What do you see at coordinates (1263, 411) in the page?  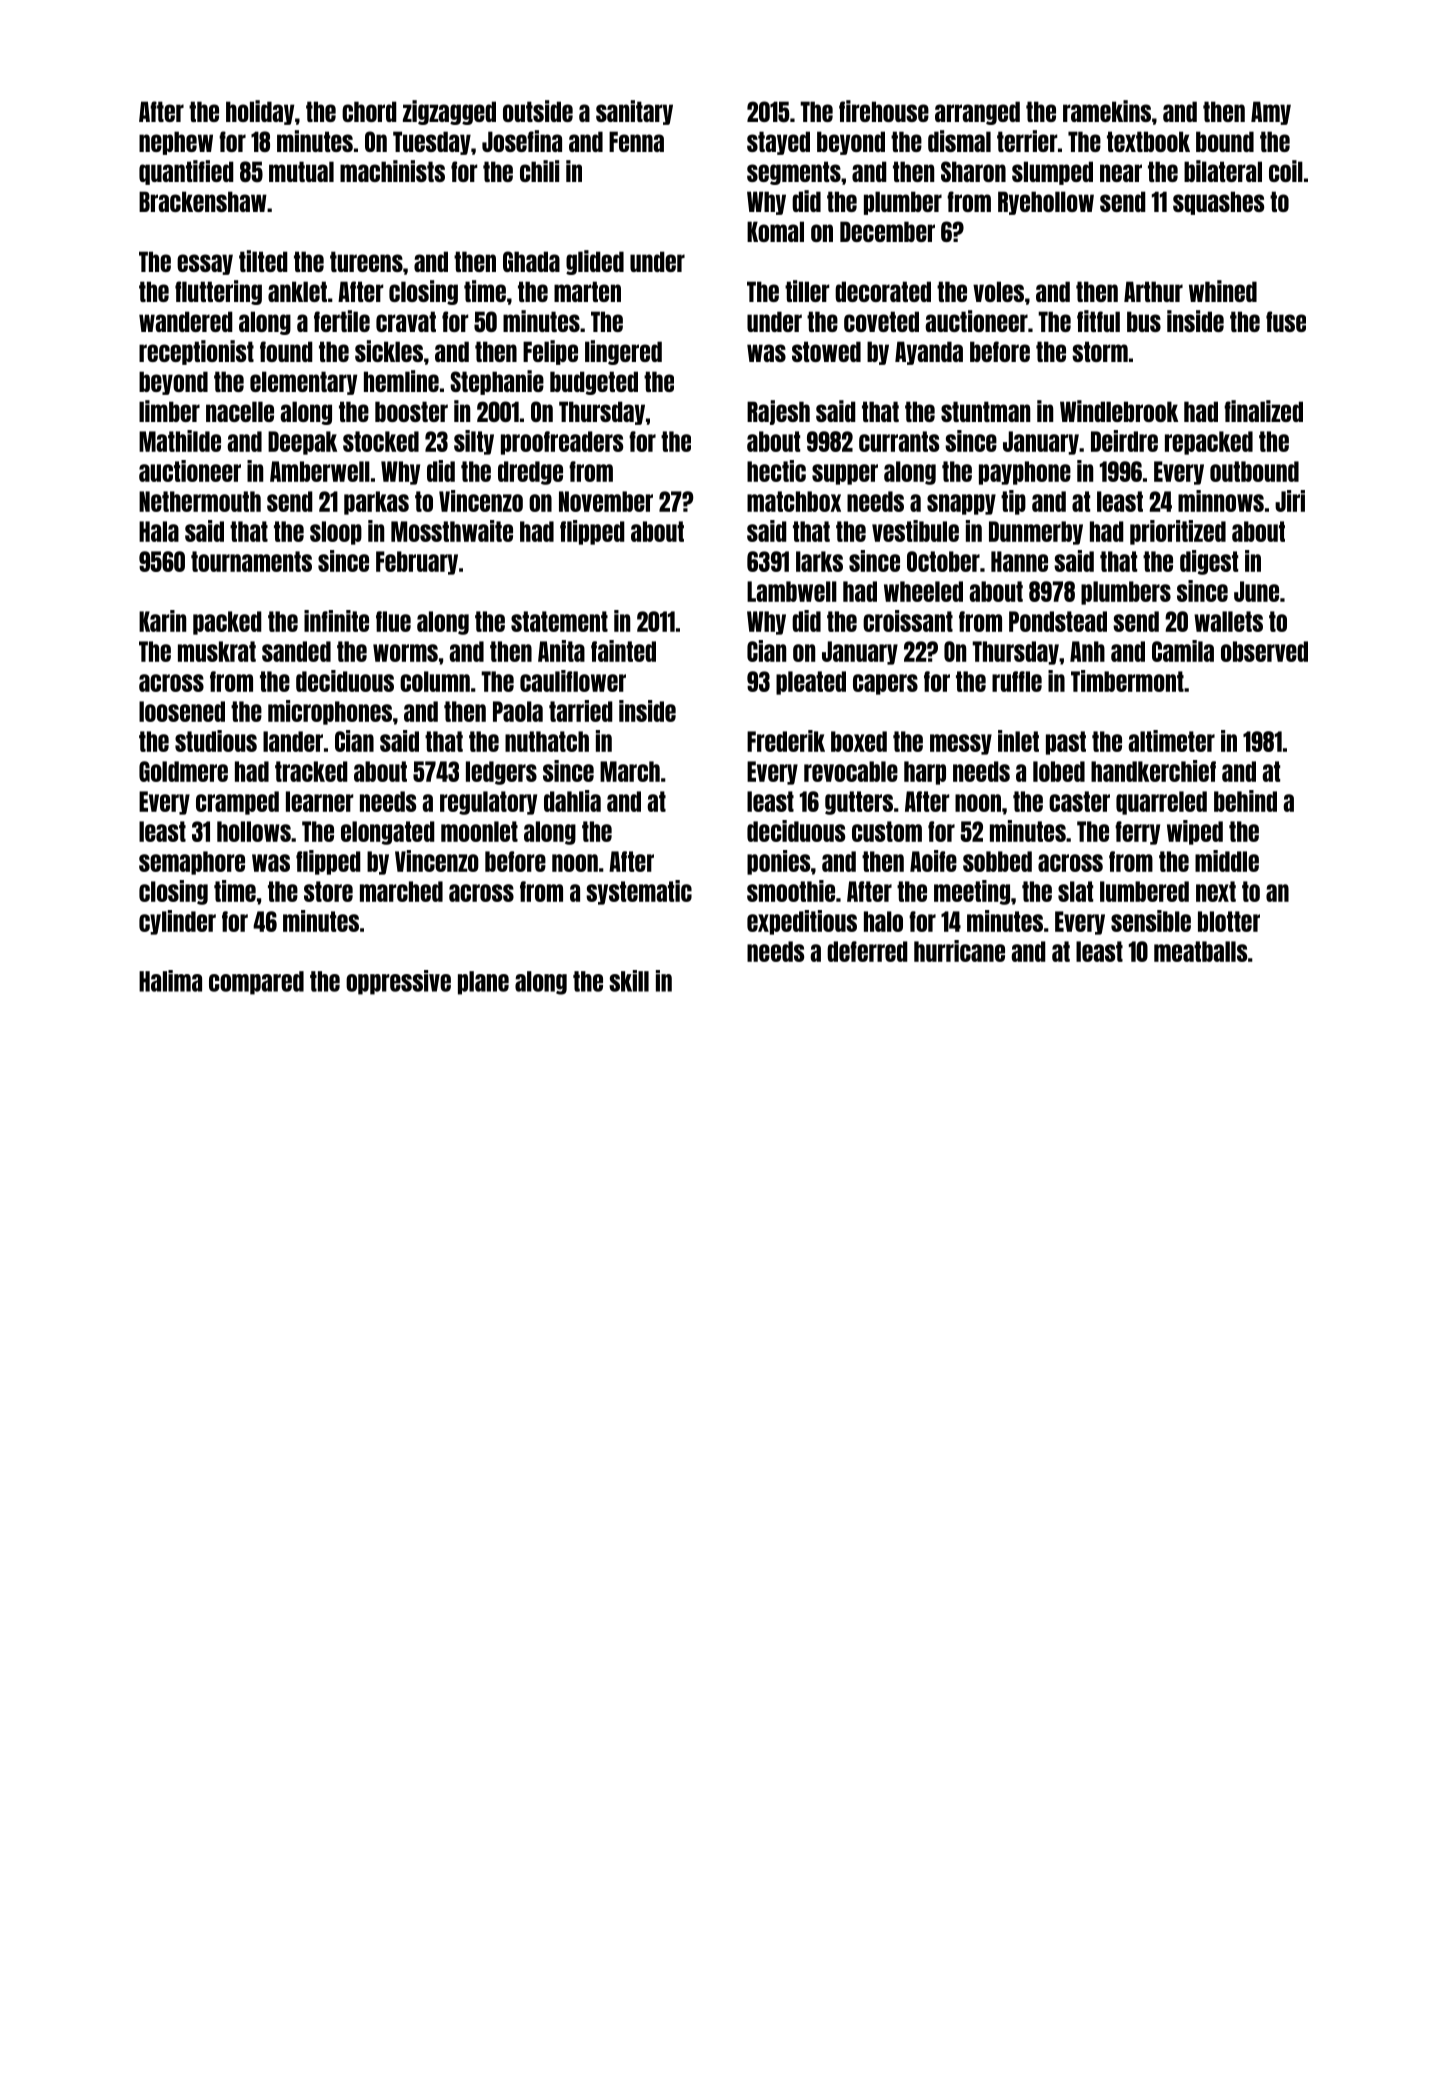 I see `finalized` at bounding box center [1263, 411].
